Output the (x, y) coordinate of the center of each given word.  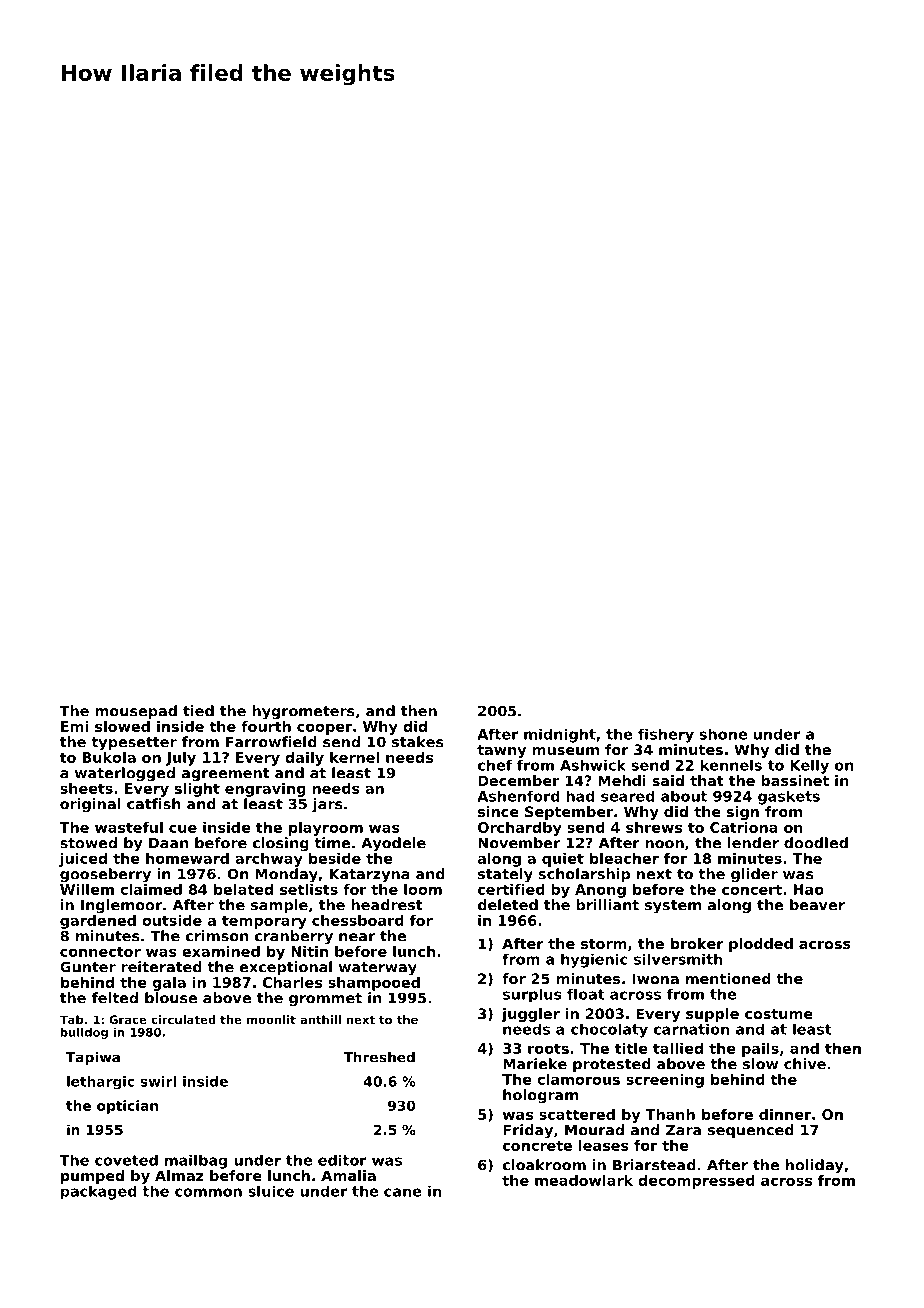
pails (760, 1050)
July (181, 759)
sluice (271, 1191)
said (668, 780)
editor (342, 1160)
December (518, 780)
